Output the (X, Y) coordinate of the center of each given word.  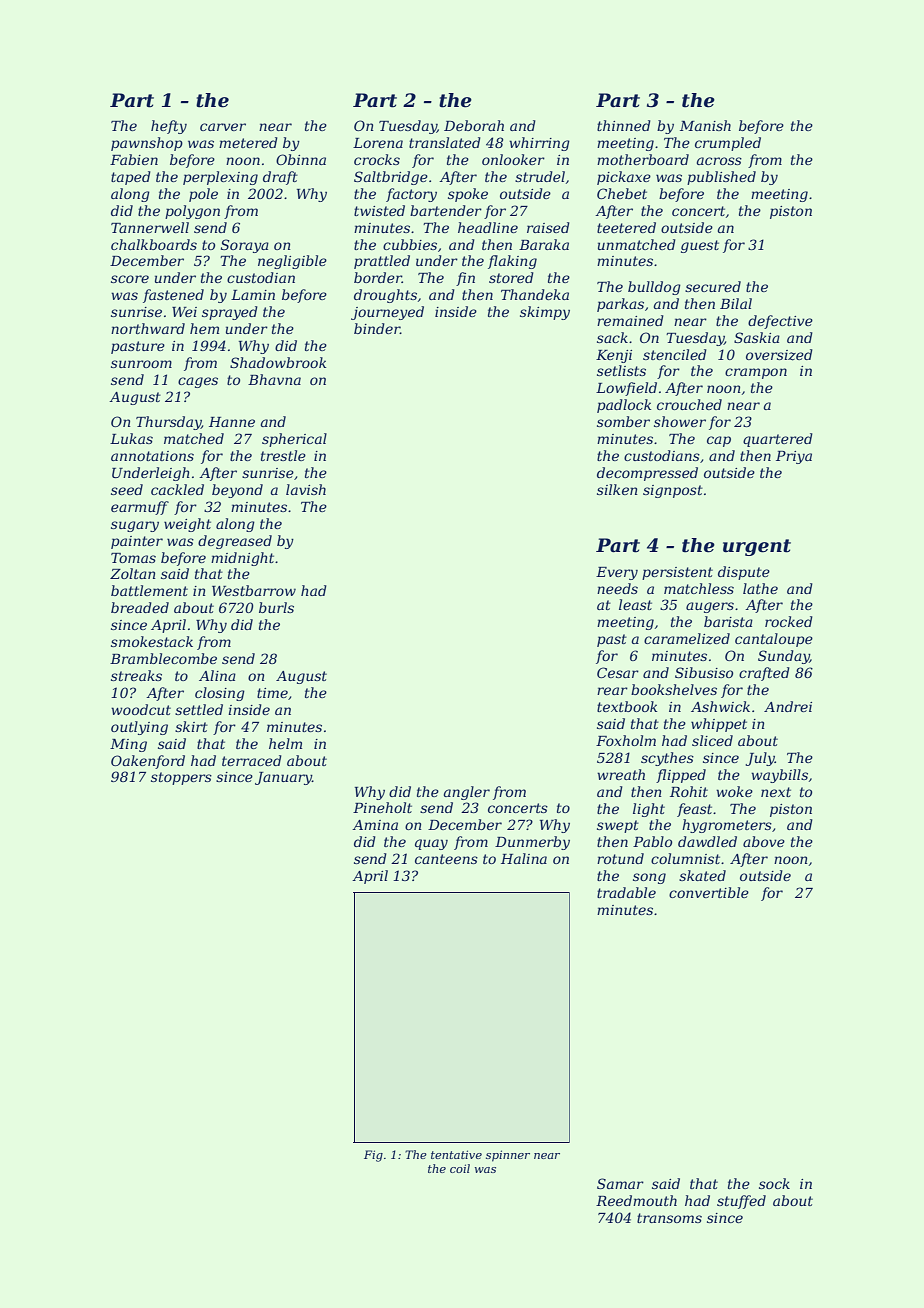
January (283, 778)
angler (467, 793)
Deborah (474, 125)
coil (460, 1168)
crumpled (728, 144)
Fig (373, 1156)
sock (774, 1183)
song (649, 878)
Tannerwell (150, 227)
